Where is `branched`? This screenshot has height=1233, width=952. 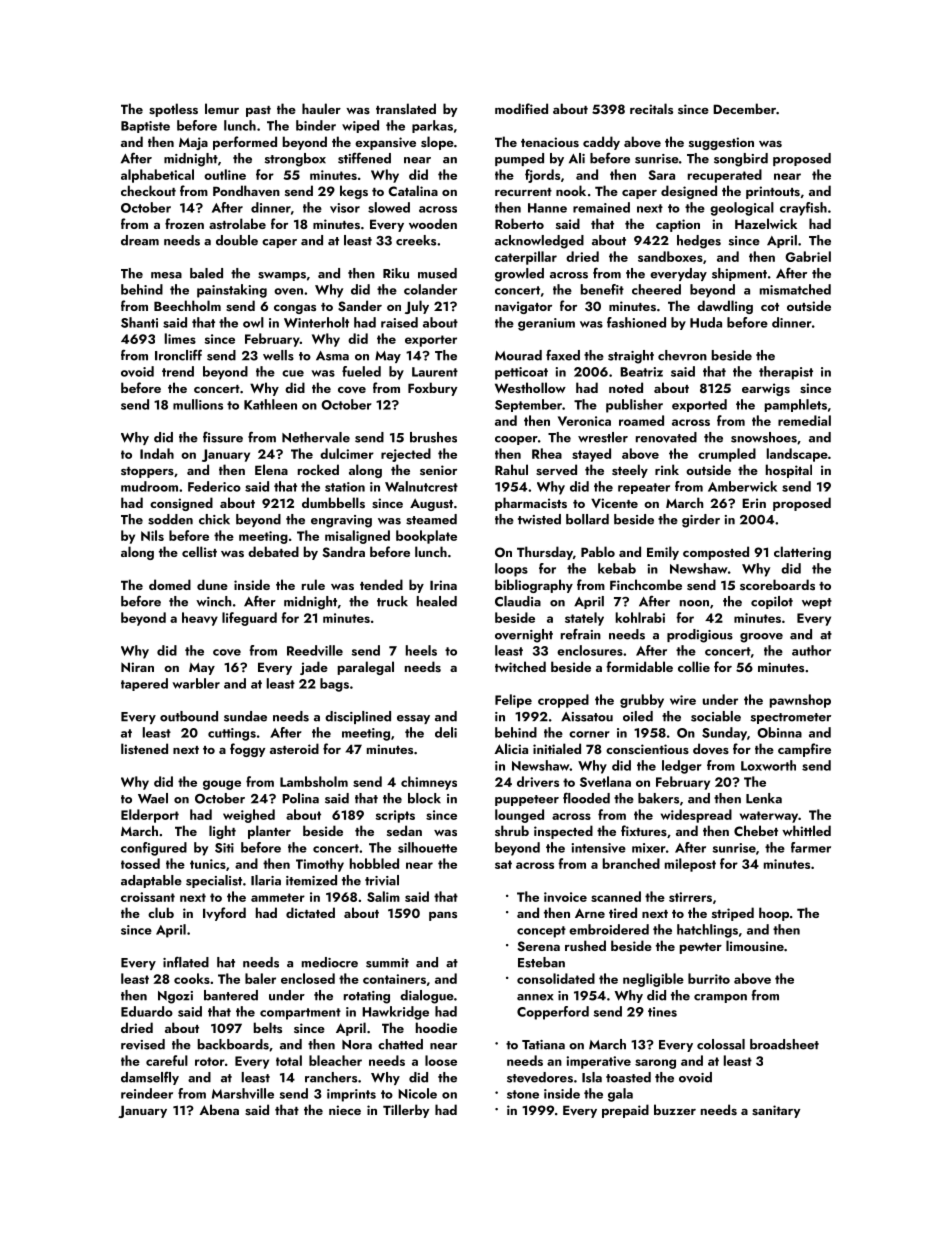
branched is located at coordinates (631, 863).
